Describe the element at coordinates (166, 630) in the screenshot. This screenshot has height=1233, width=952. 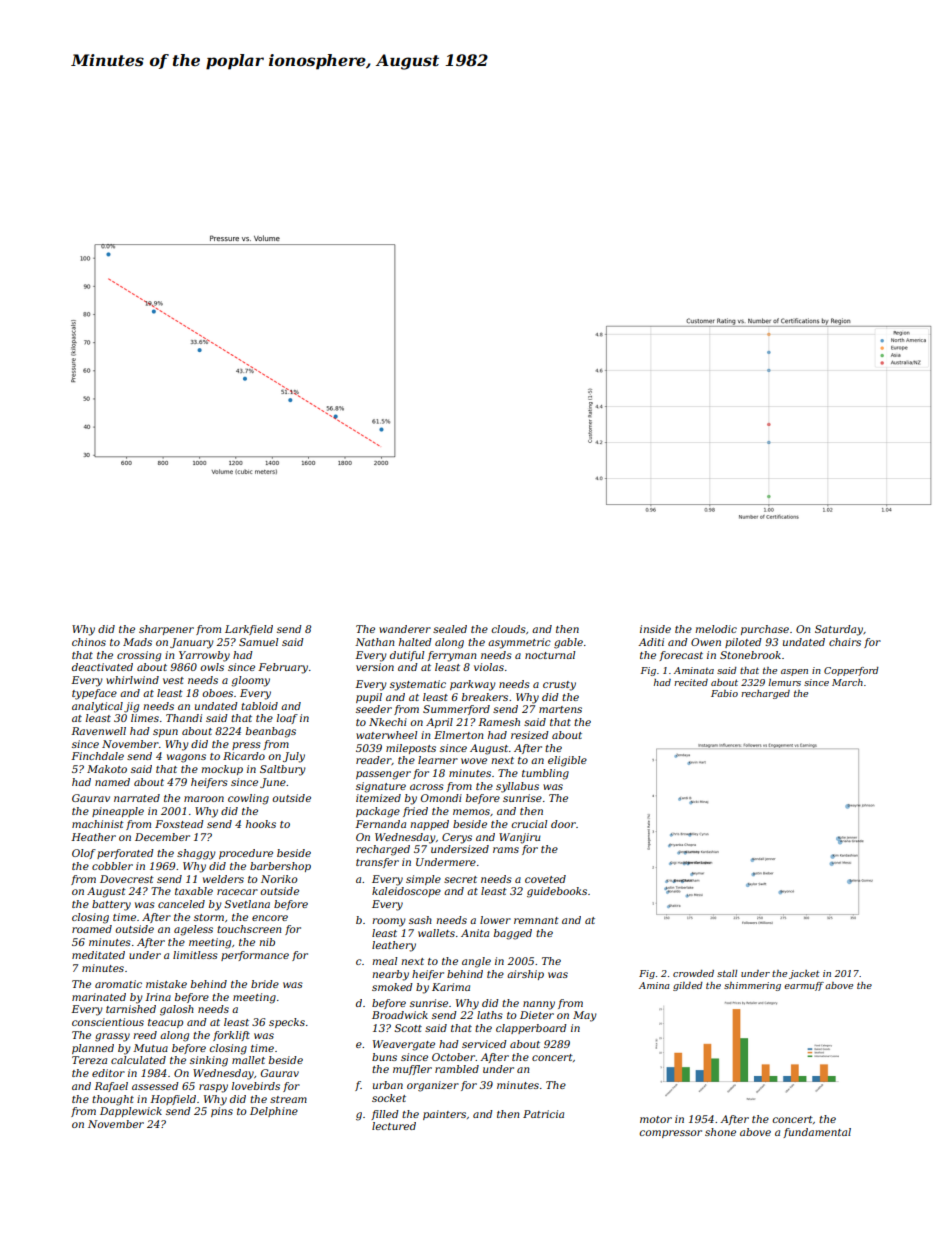
I see `sharpener` at that location.
